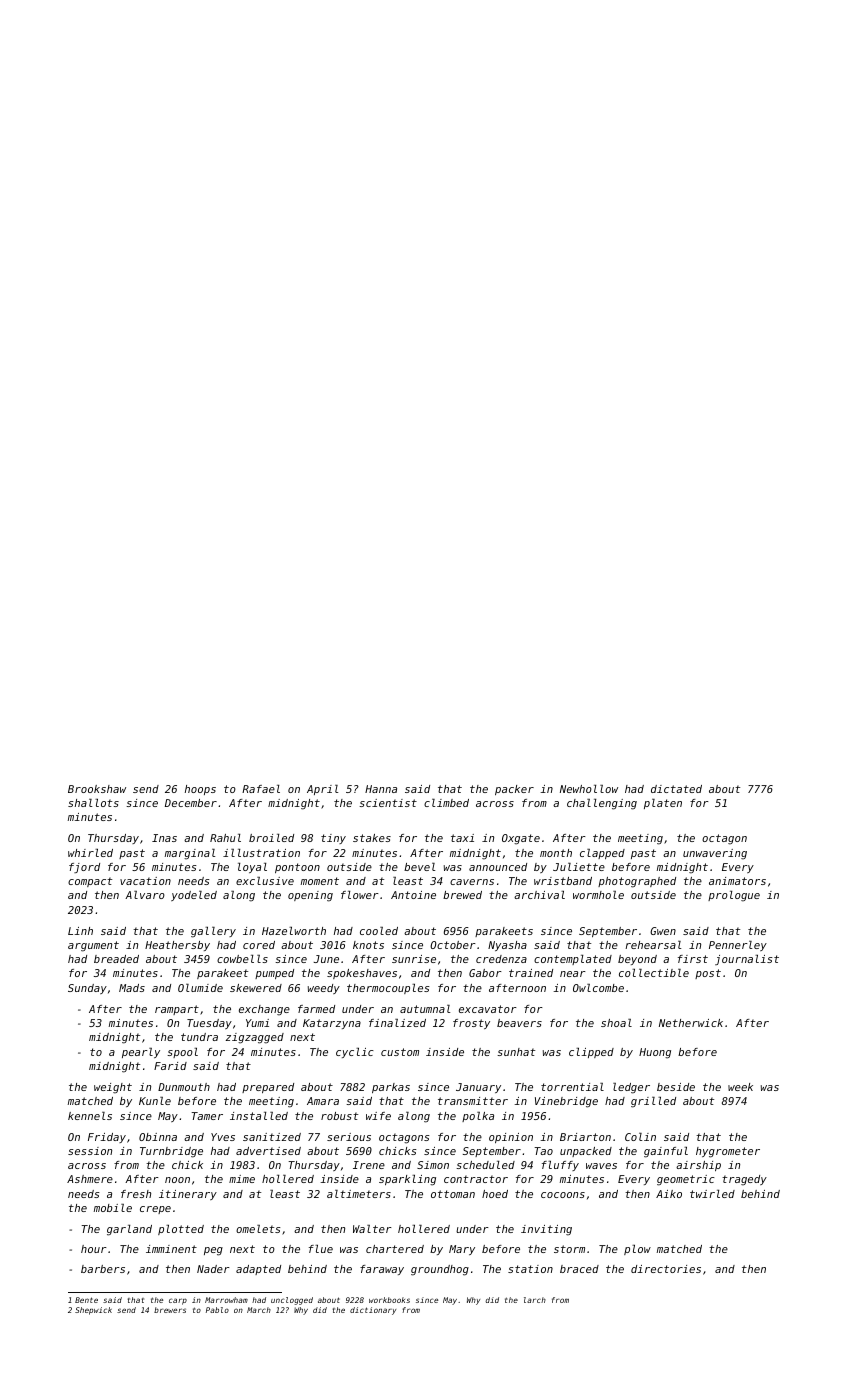 Image resolution: width=849 pixels, height=1400 pixels. I want to click on pearly, so click(141, 1053).
